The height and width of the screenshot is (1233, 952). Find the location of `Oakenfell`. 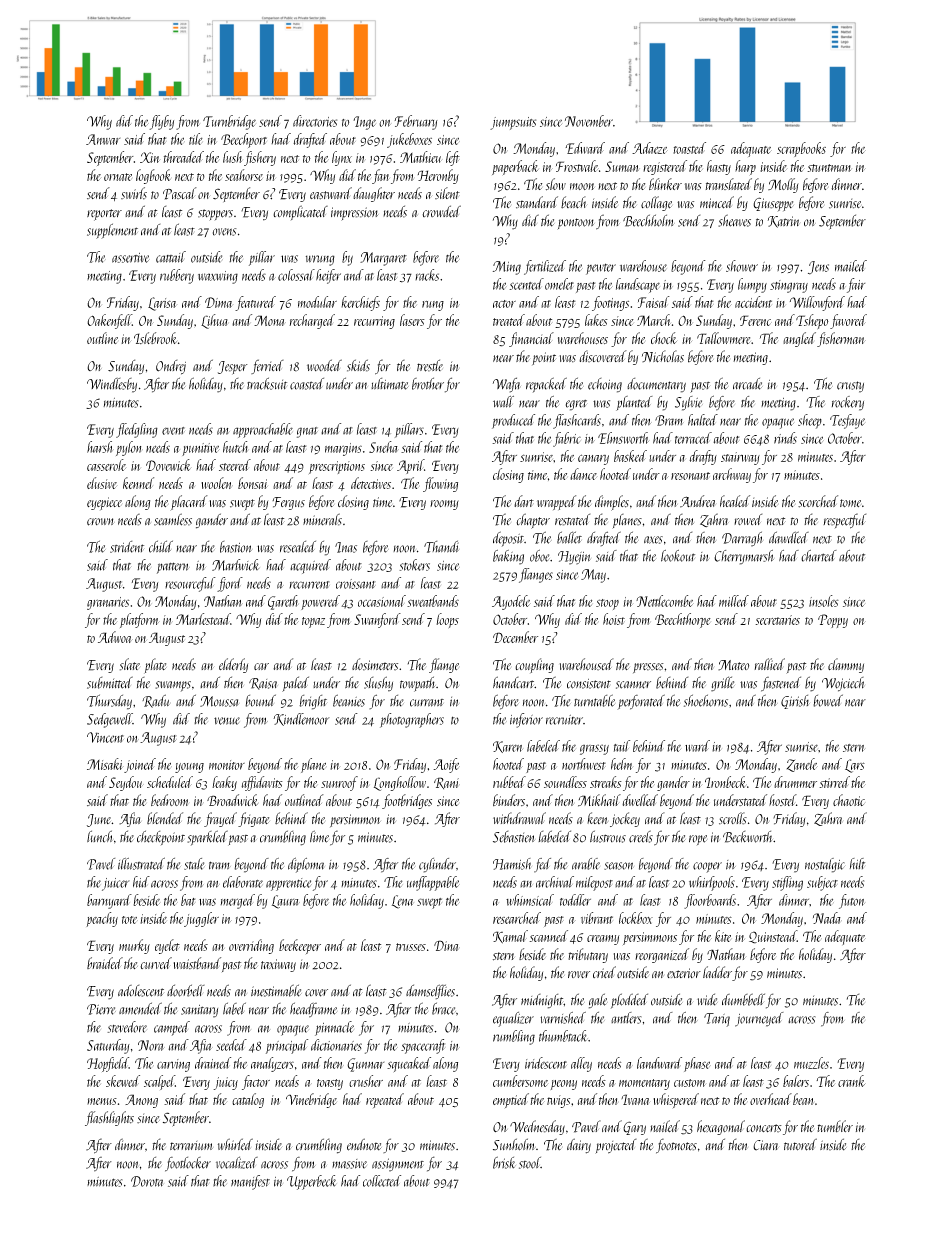

Oakenfell is located at coordinates (109, 321).
